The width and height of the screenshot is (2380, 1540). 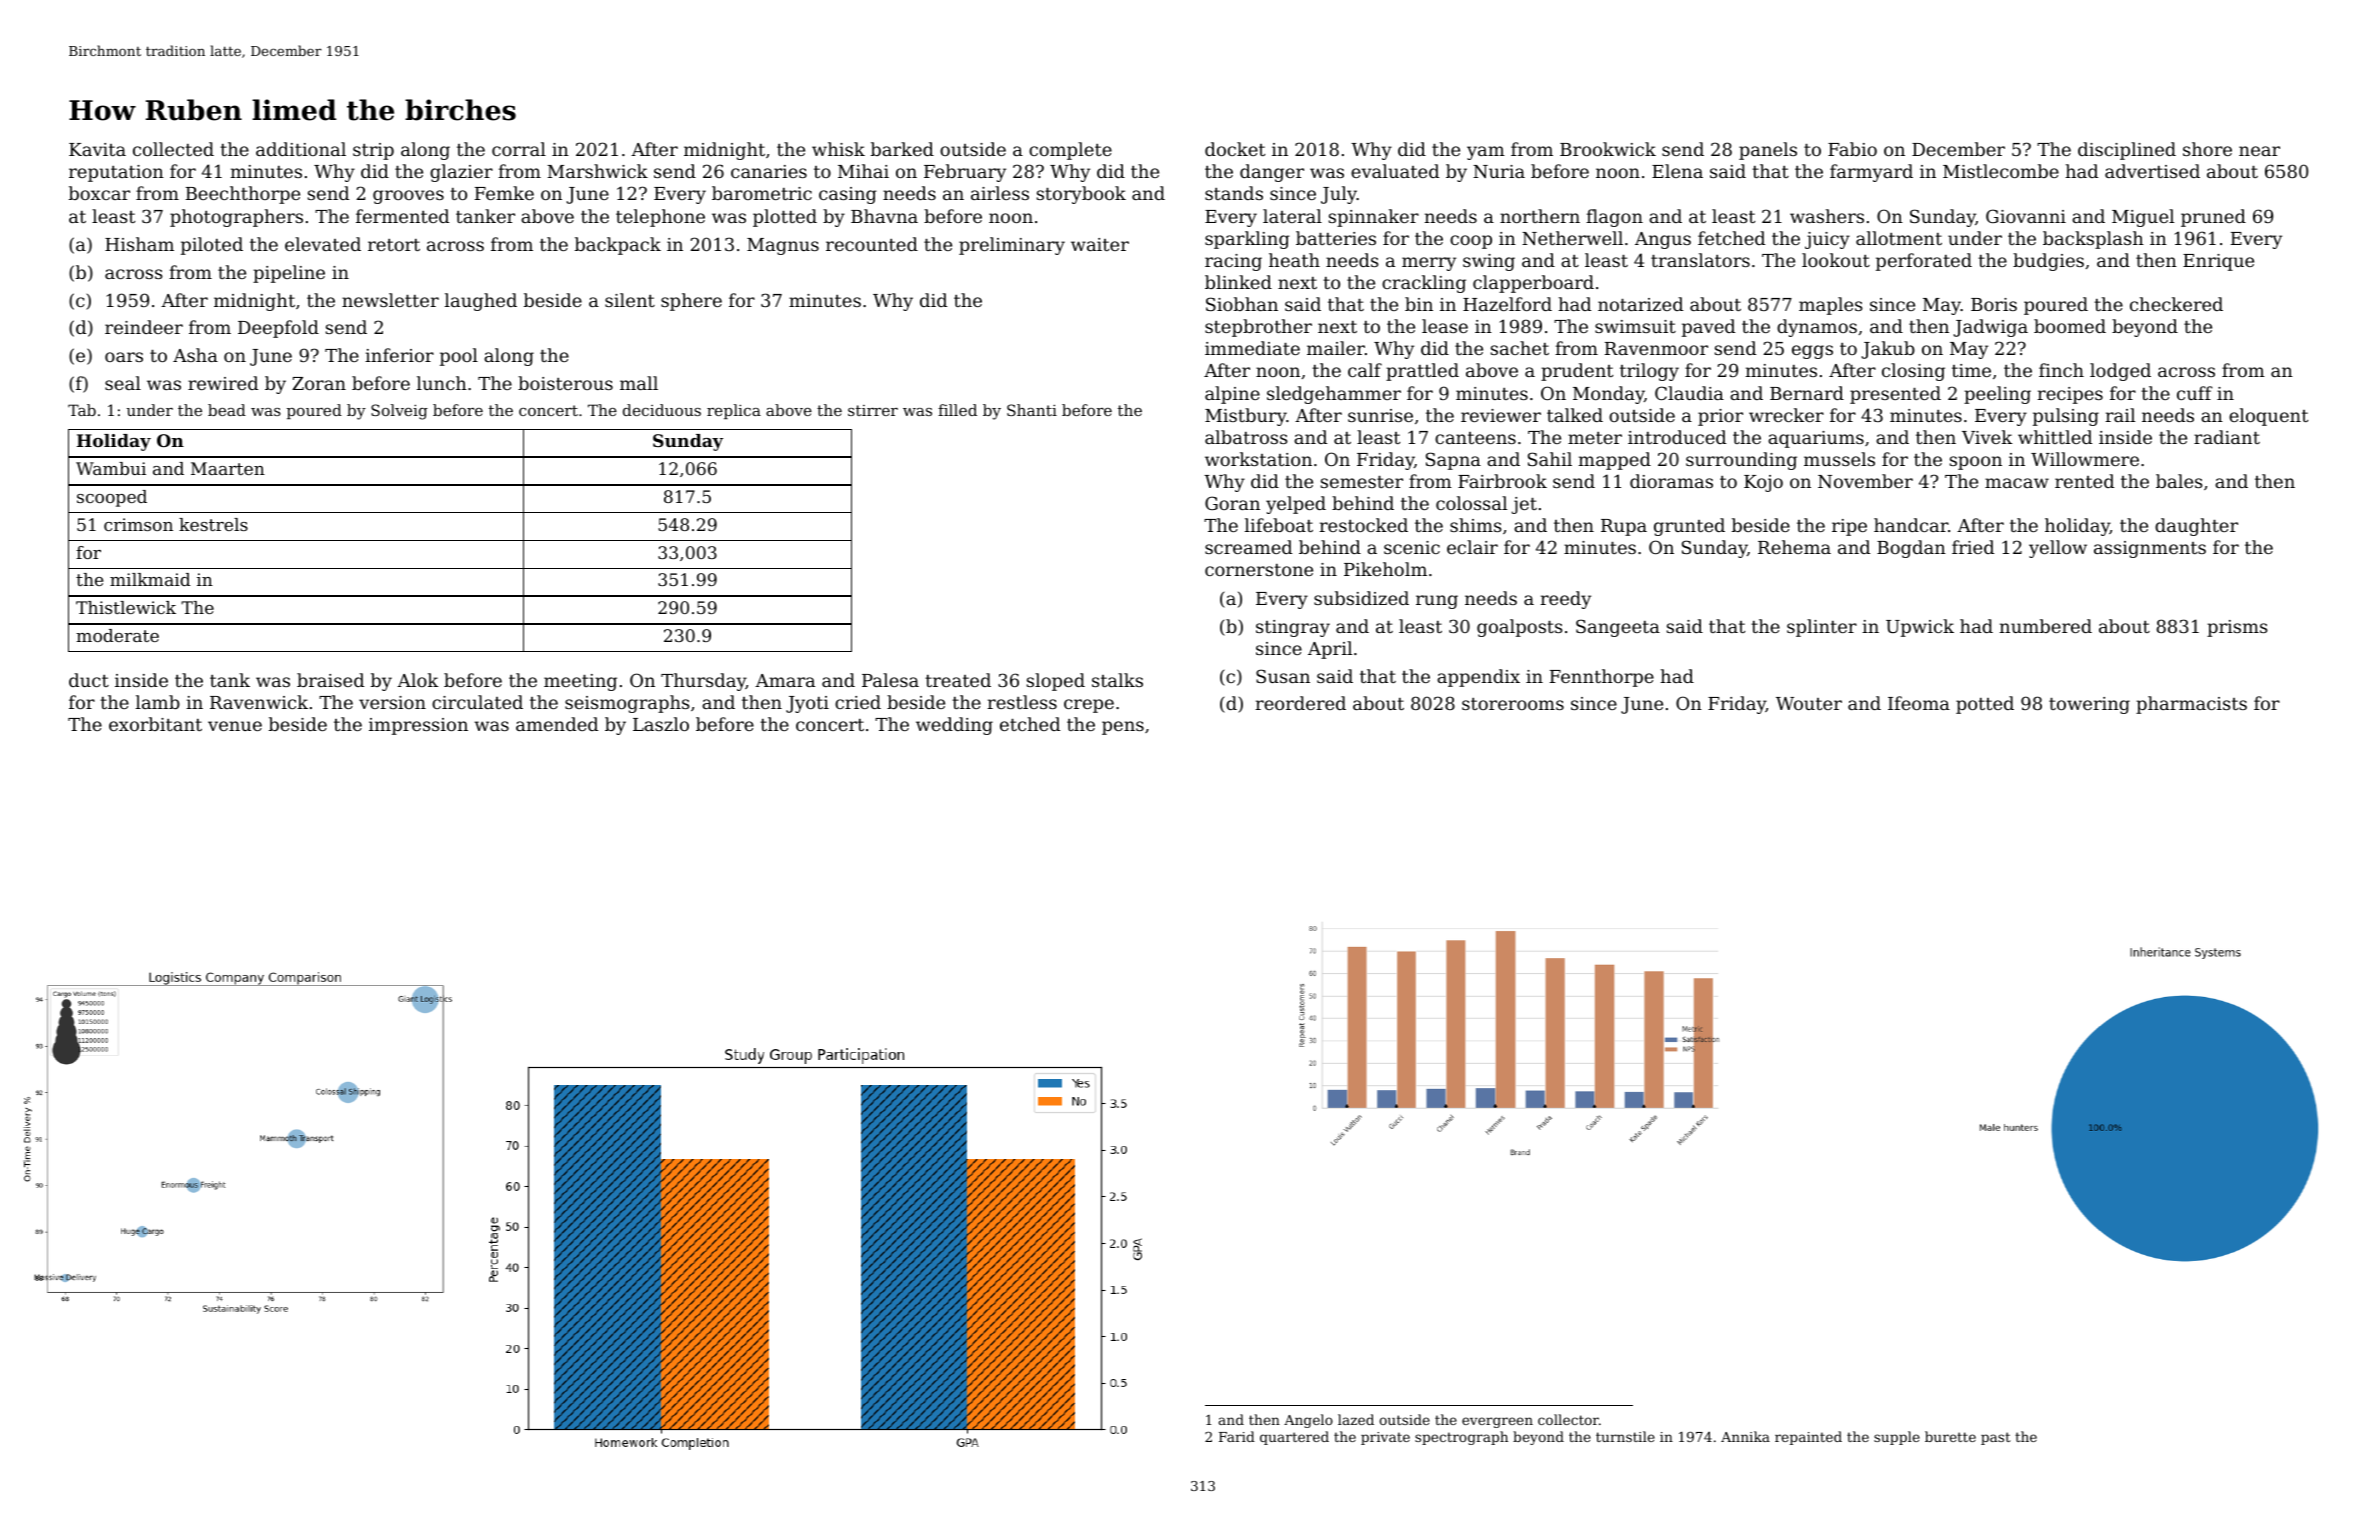 I want to click on collector, so click(x=1568, y=1419).
